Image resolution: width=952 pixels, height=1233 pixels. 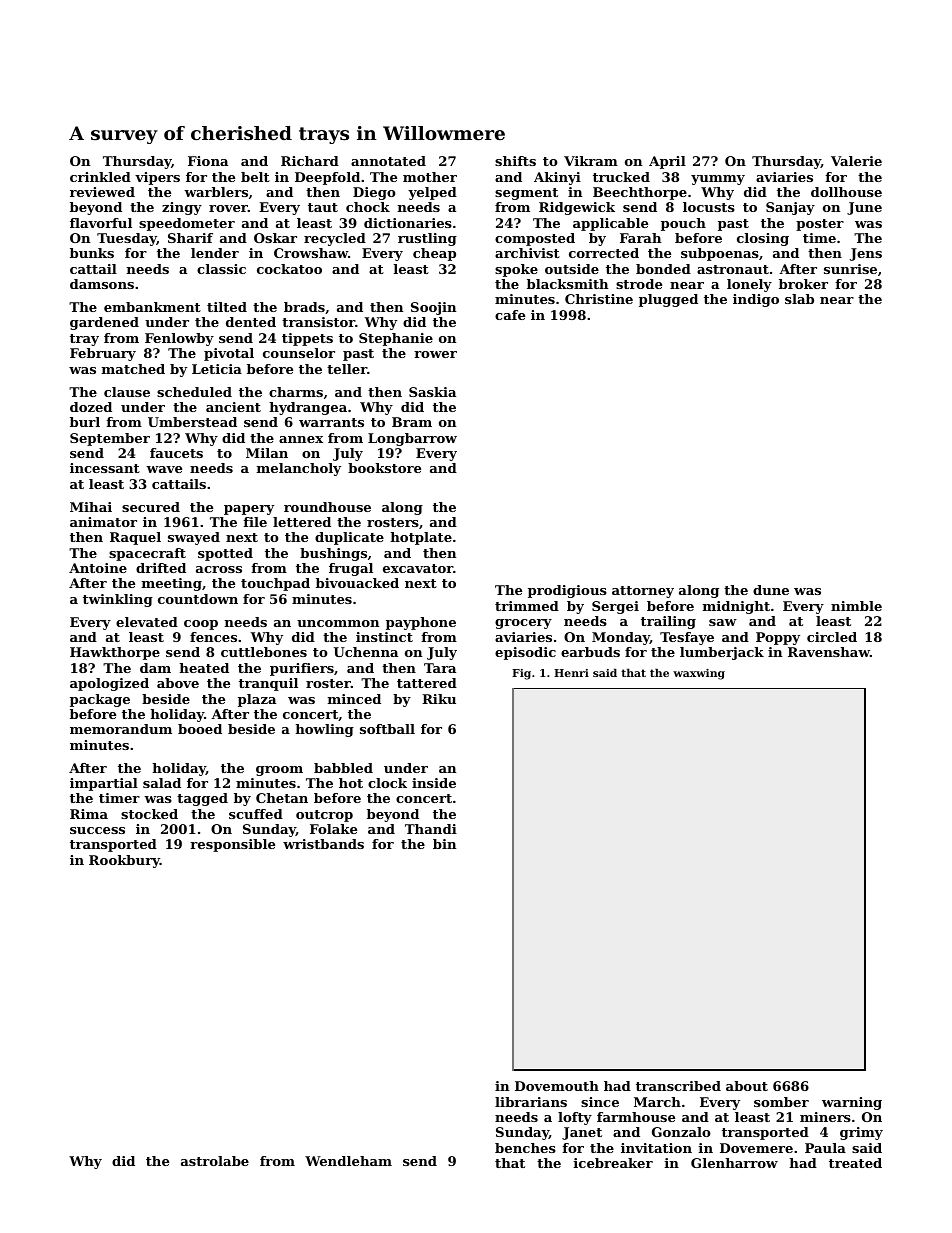 What do you see at coordinates (434, 254) in the page?
I see `cheap` at bounding box center [434, 254].
